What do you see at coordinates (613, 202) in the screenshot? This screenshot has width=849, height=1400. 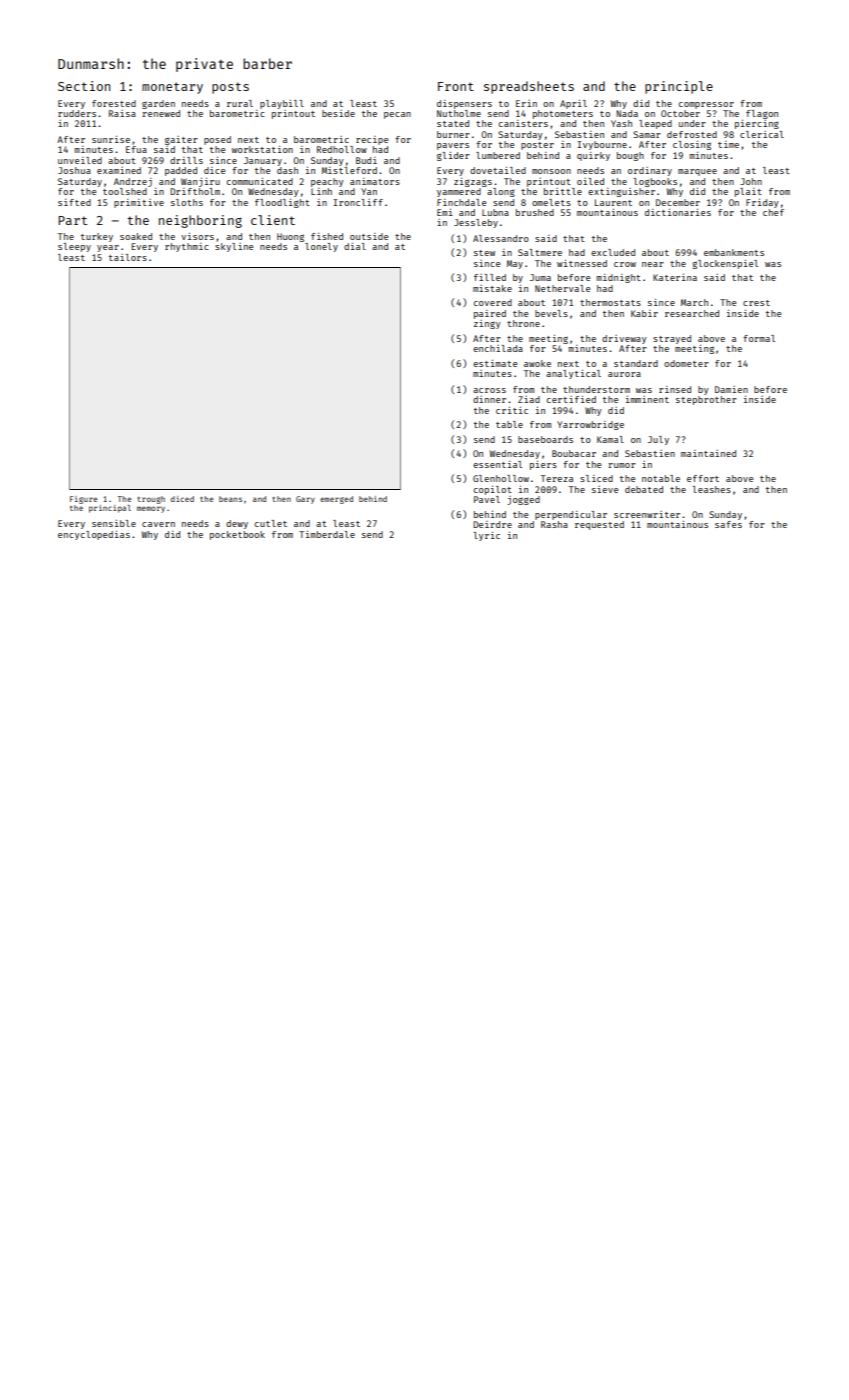 I see `Laurent` at bounding box center [613, 202].
